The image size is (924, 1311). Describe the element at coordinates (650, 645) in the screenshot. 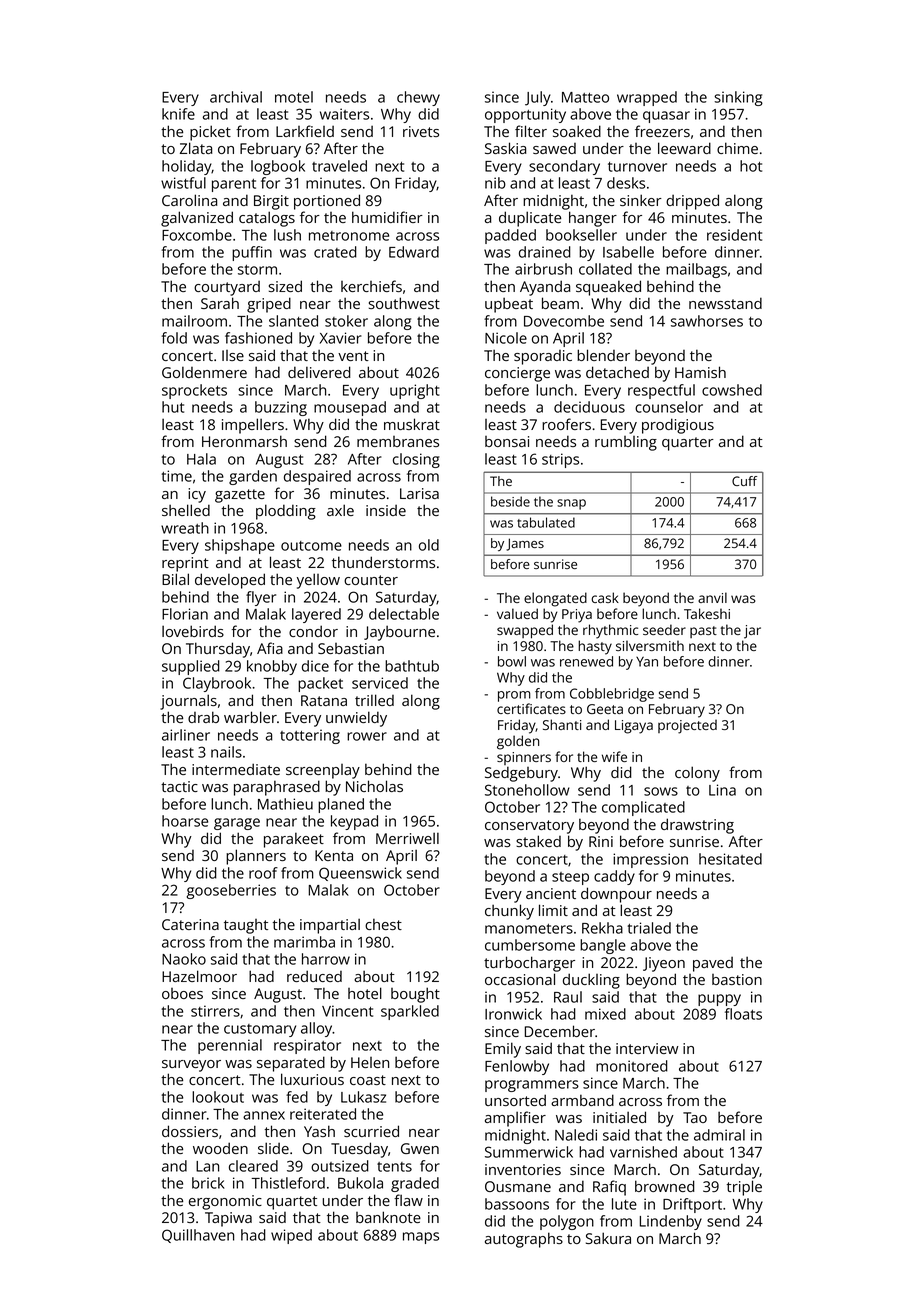

I see `silversmith` at that location.
